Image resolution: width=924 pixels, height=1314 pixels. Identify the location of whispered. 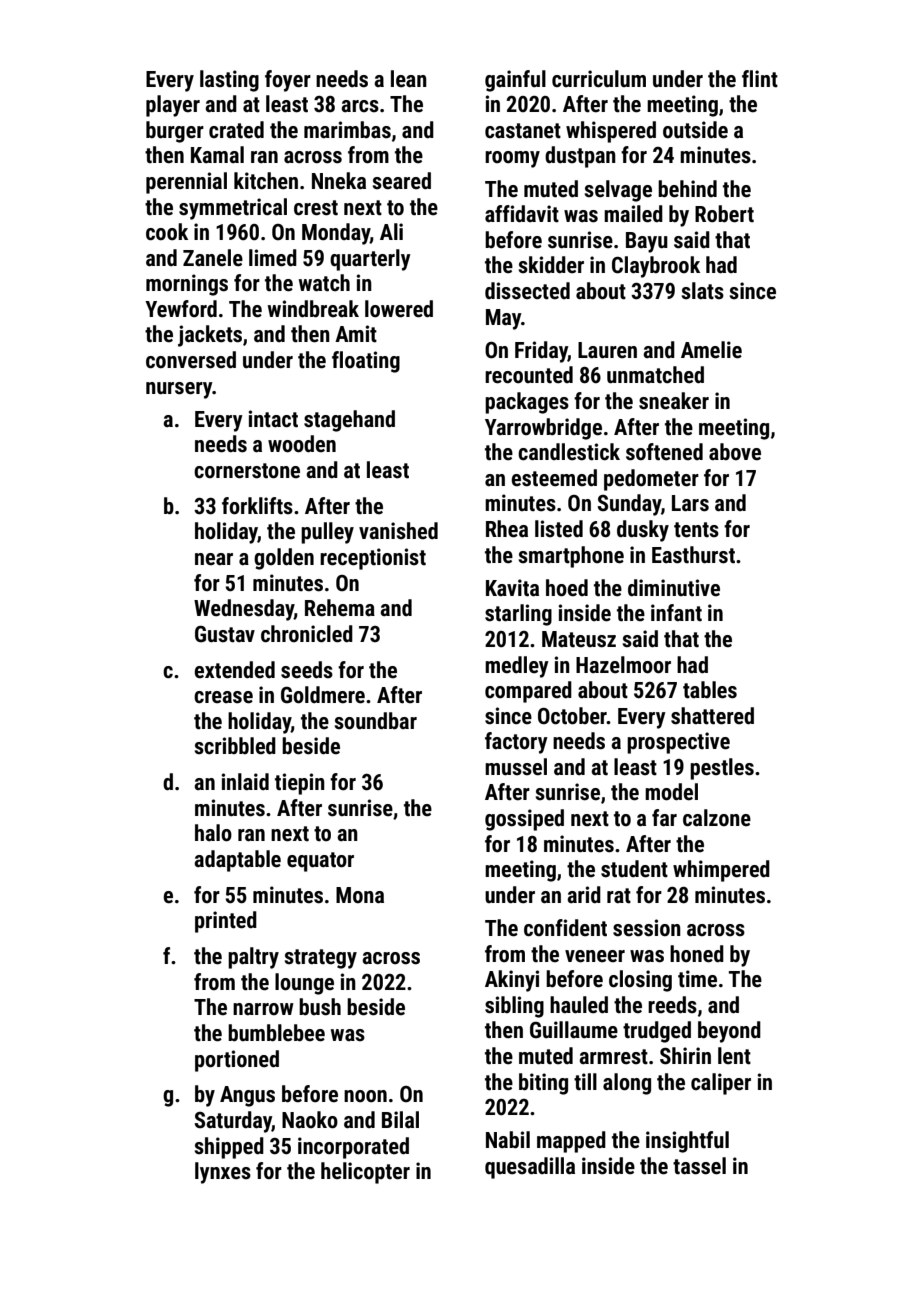
(611, 132).
